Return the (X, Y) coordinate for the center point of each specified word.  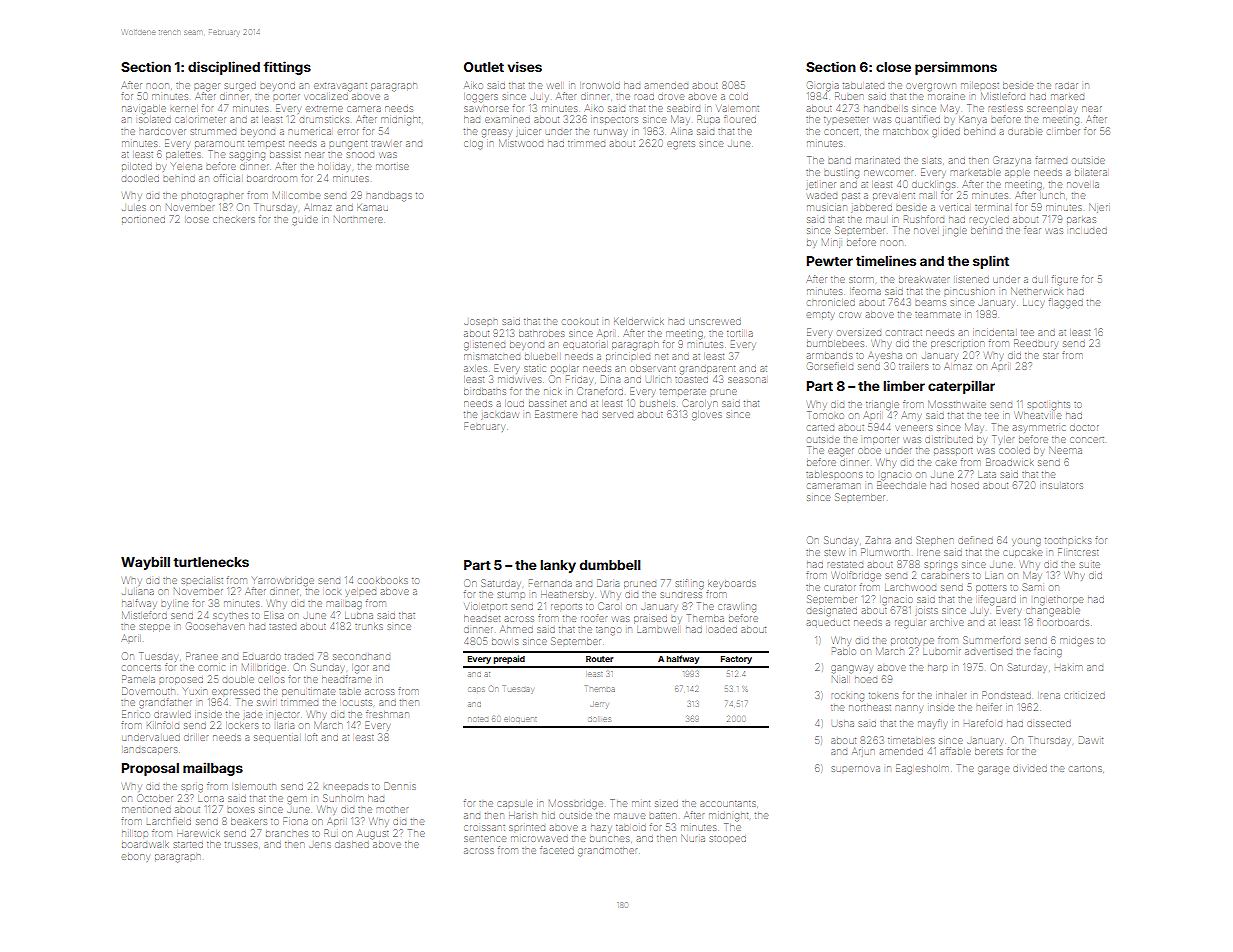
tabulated (863, 85)
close (893, 67)
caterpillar (961, 387)
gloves (706, 415)
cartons (1085, 769)
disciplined (224, 68)
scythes (230, 615)
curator (840, 588)
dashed (352, 844)
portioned (143, 220)
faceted (557, 850)
